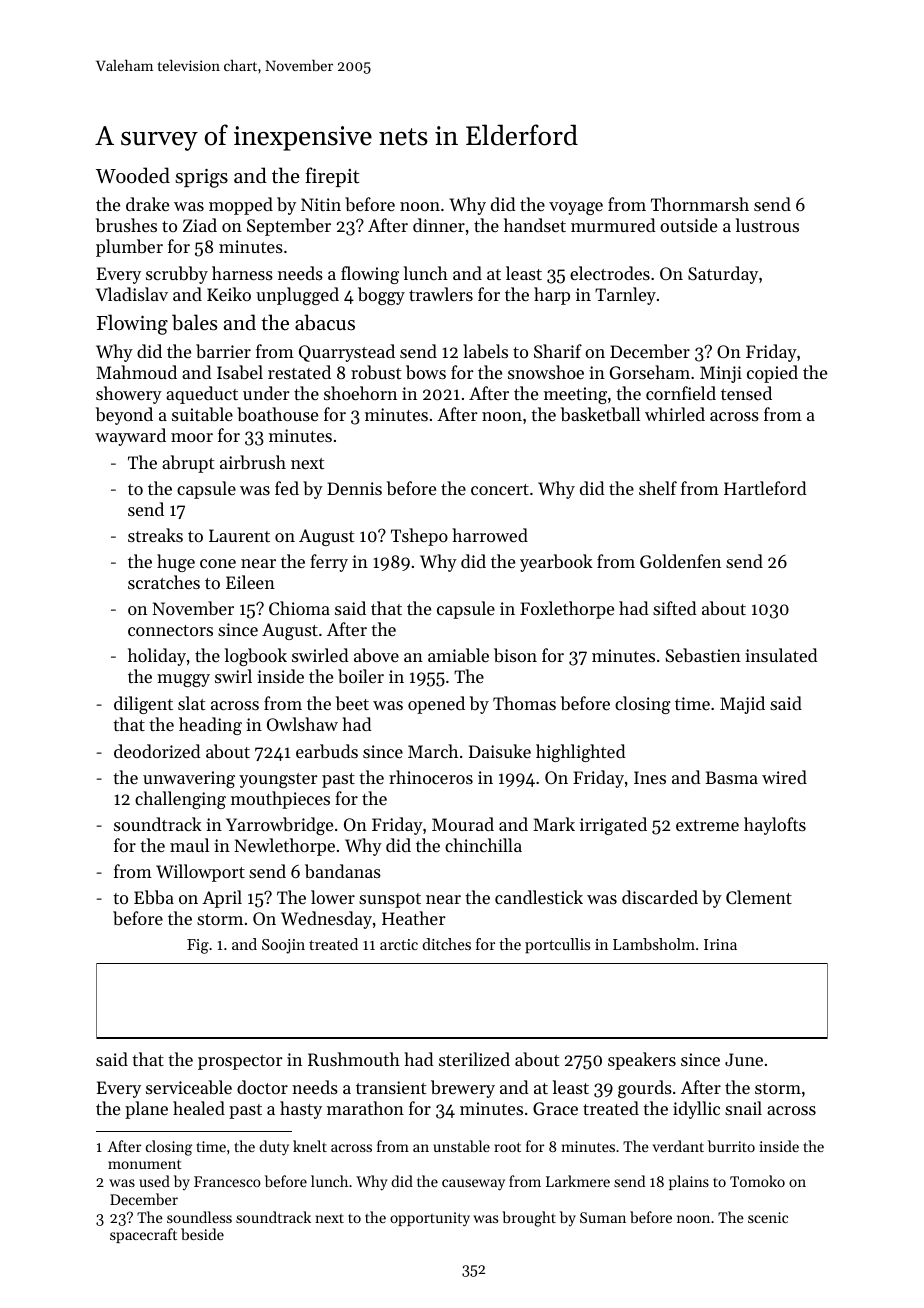  What do you see at coordinates (700, 204) in the screenshot?
I see `Thornmarsh` at bounding box center [700, 204].
